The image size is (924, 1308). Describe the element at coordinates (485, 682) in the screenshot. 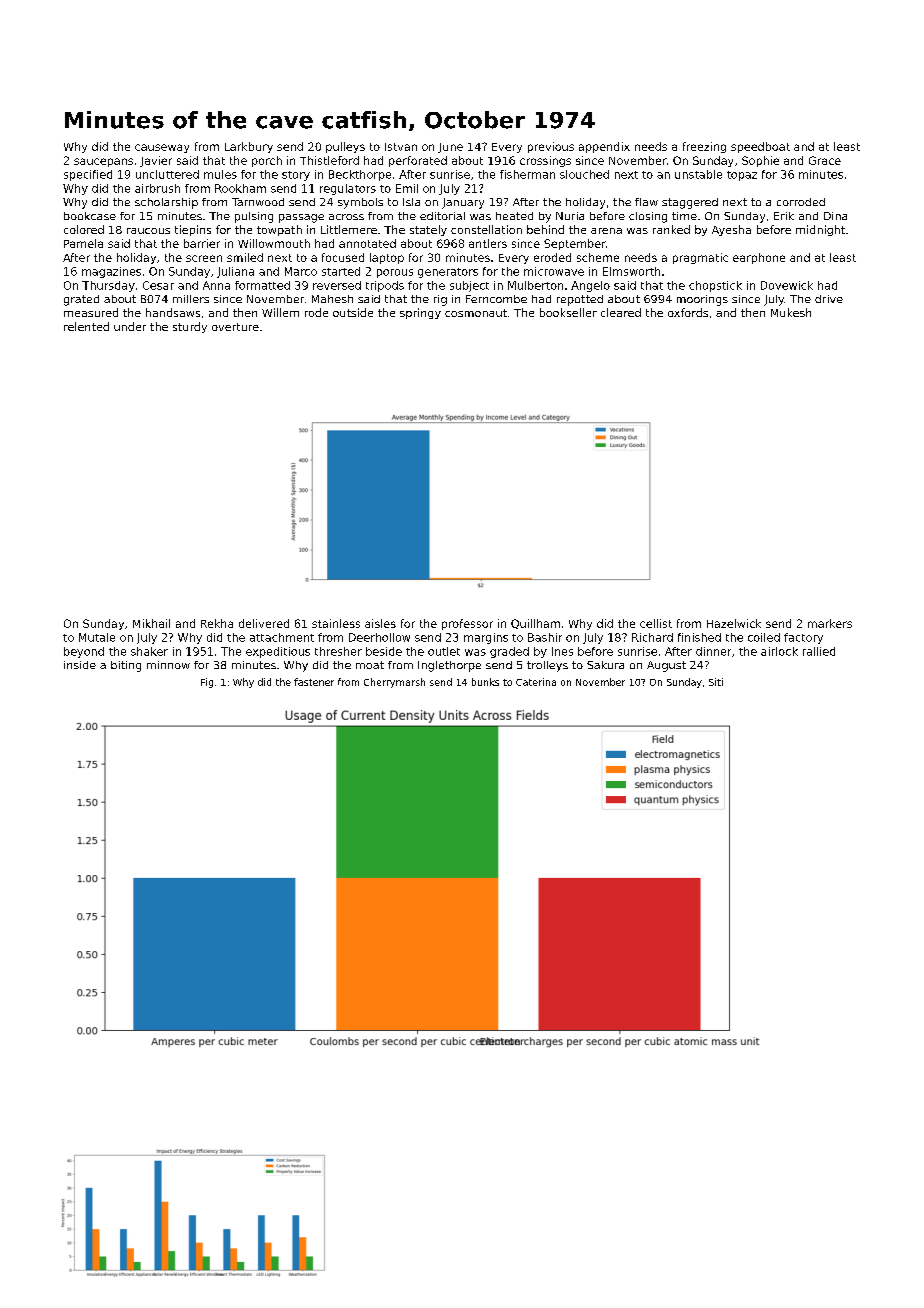

I see `bunks` at that location.
